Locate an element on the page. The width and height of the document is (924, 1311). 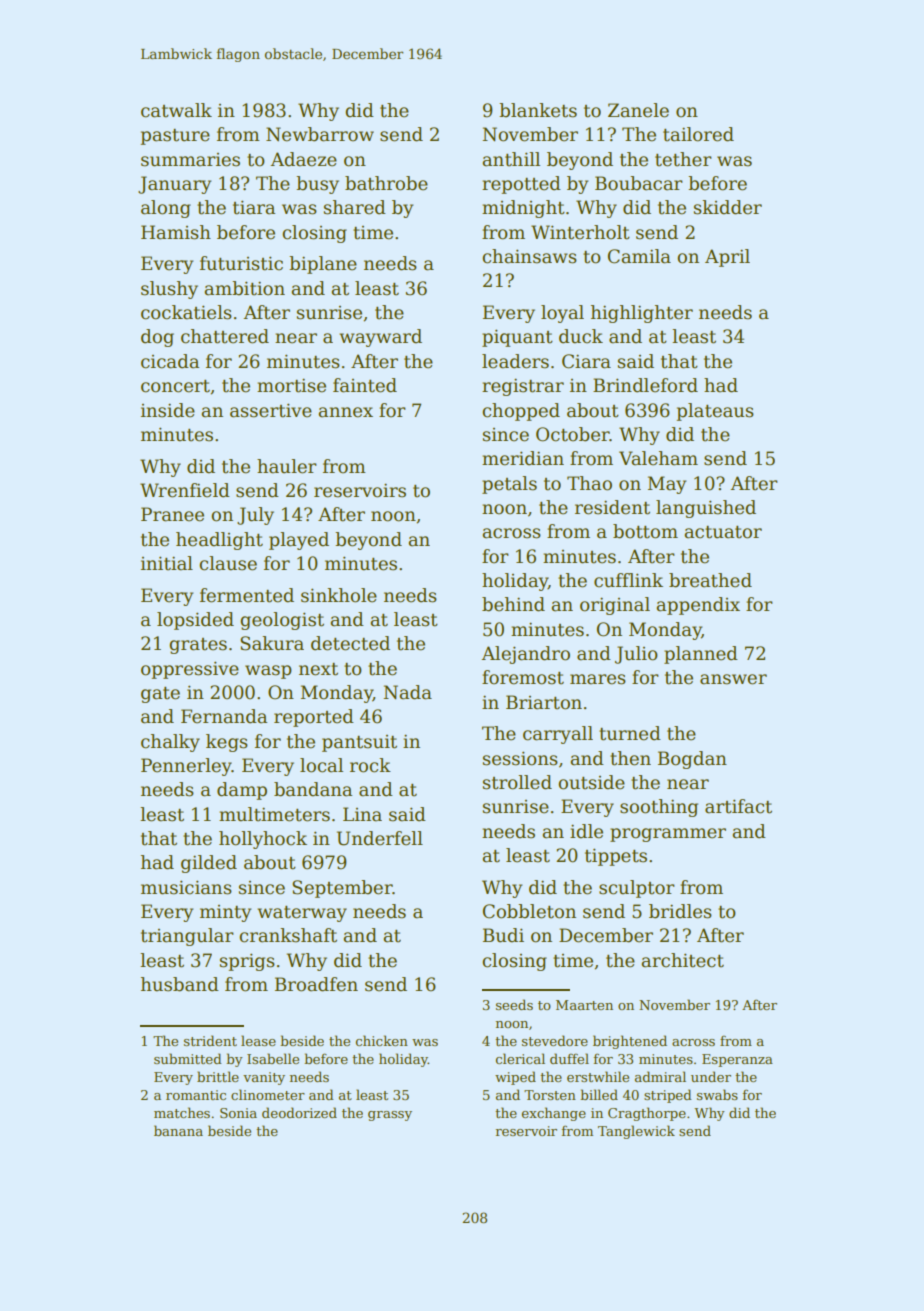
January is located at coordinates (174, 185).
